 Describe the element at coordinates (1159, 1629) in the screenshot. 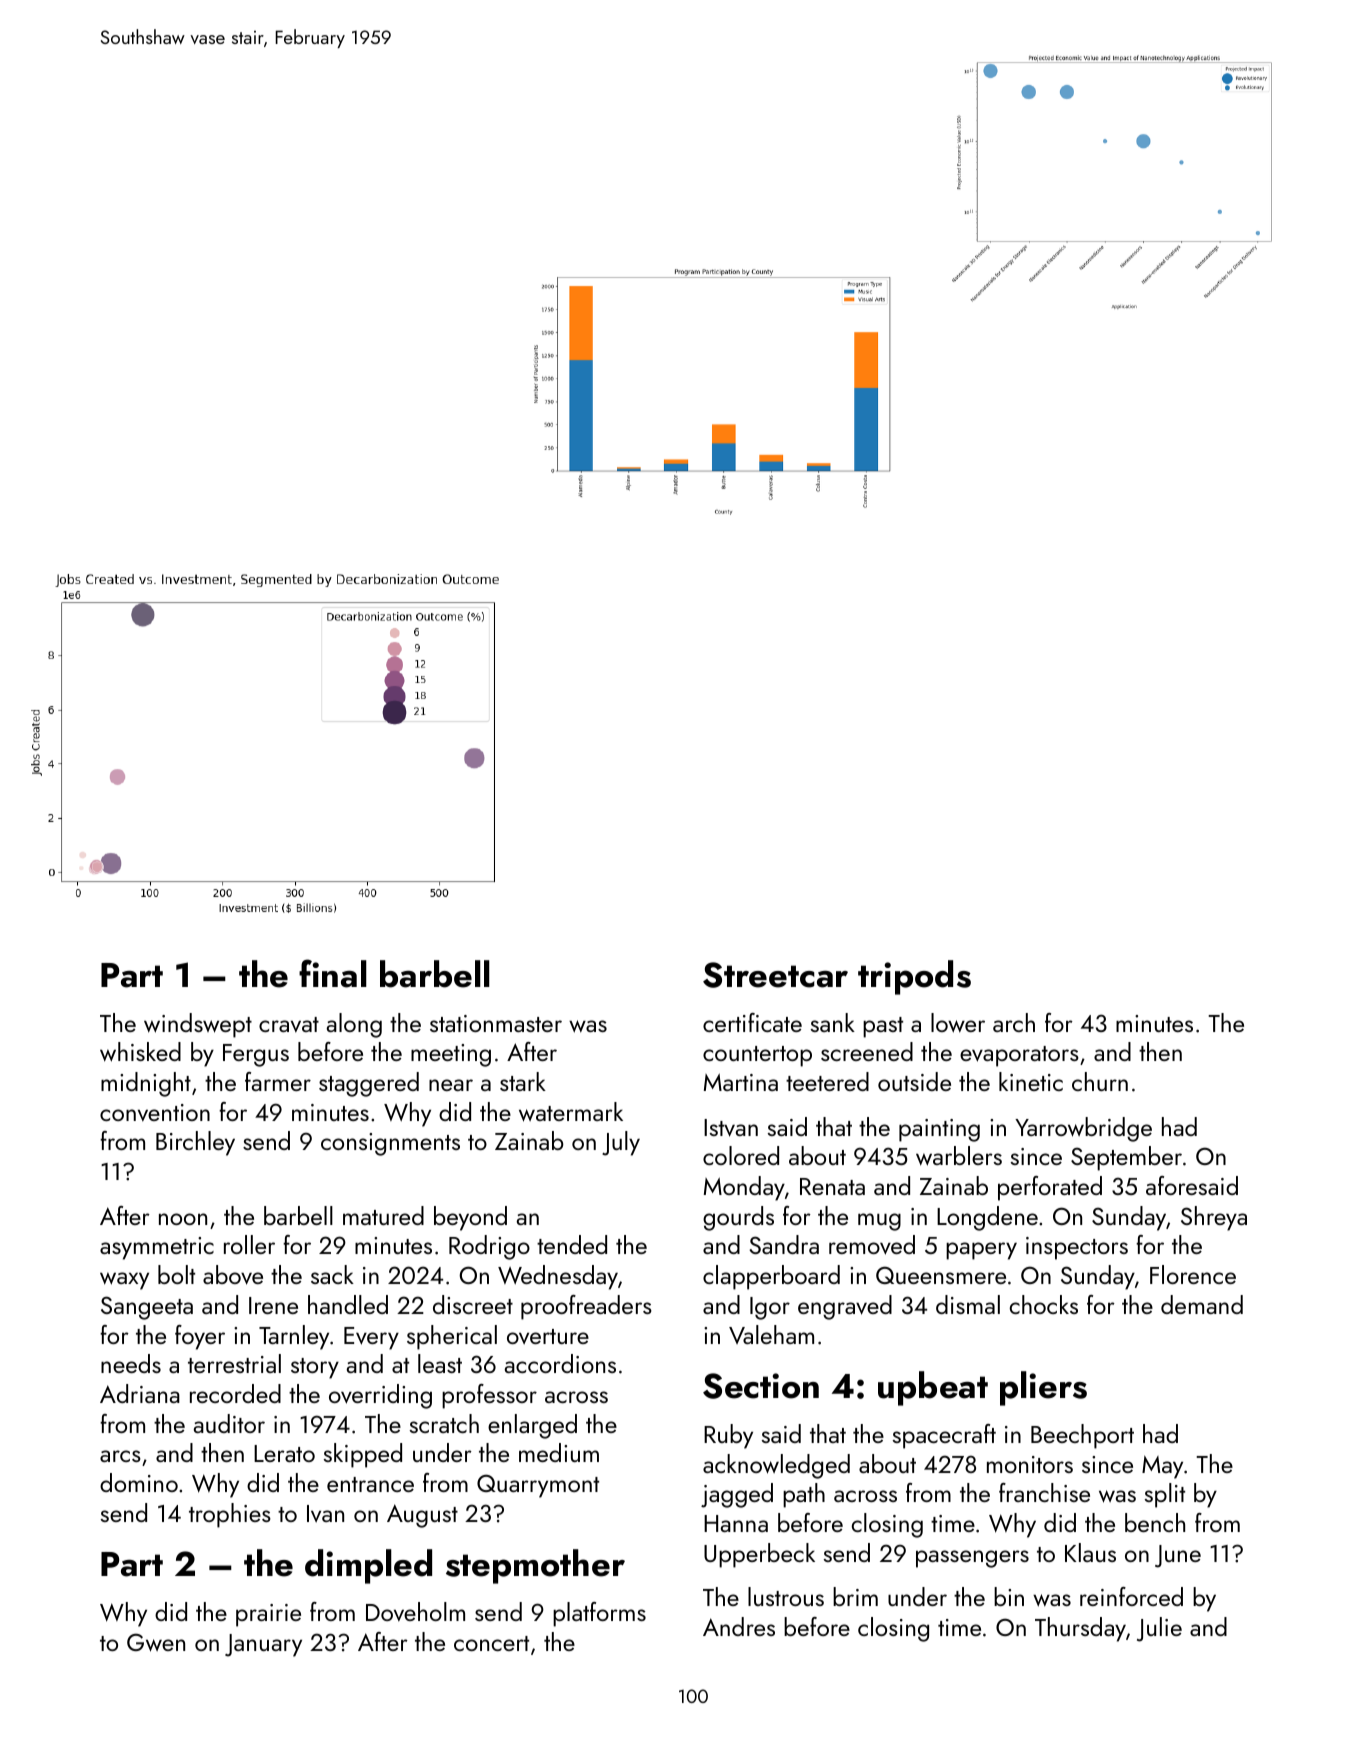

I see `Julie` at that location.
